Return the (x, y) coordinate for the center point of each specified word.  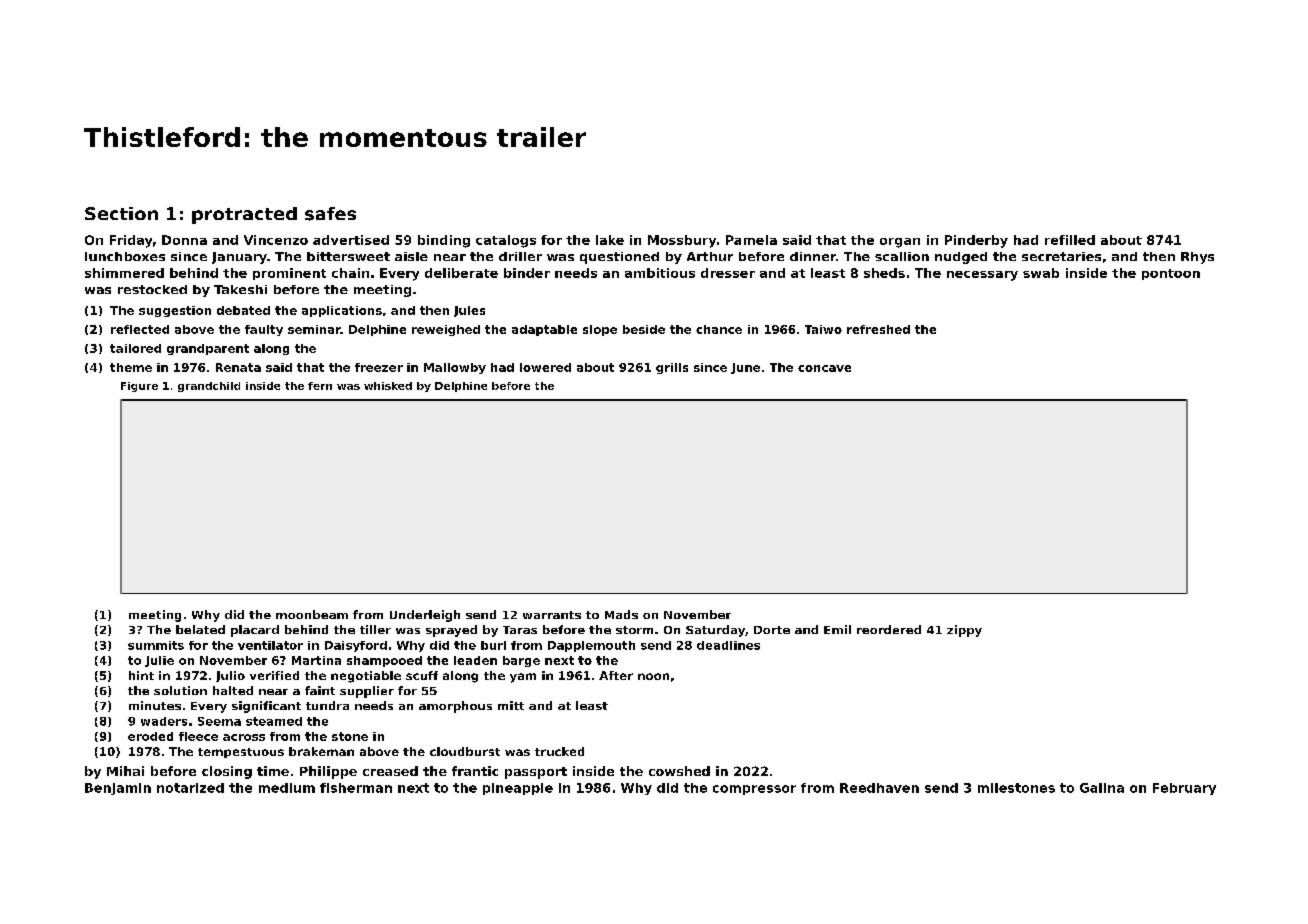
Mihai (125, 771)
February (1184, 789)
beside (644, 329)
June (745, 368)
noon (653, 676)
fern (320, 386)
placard (255, 631)
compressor (754, 790)
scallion (902, 256)
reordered (889, 629)
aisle (411, 256)
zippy (964, 631)
